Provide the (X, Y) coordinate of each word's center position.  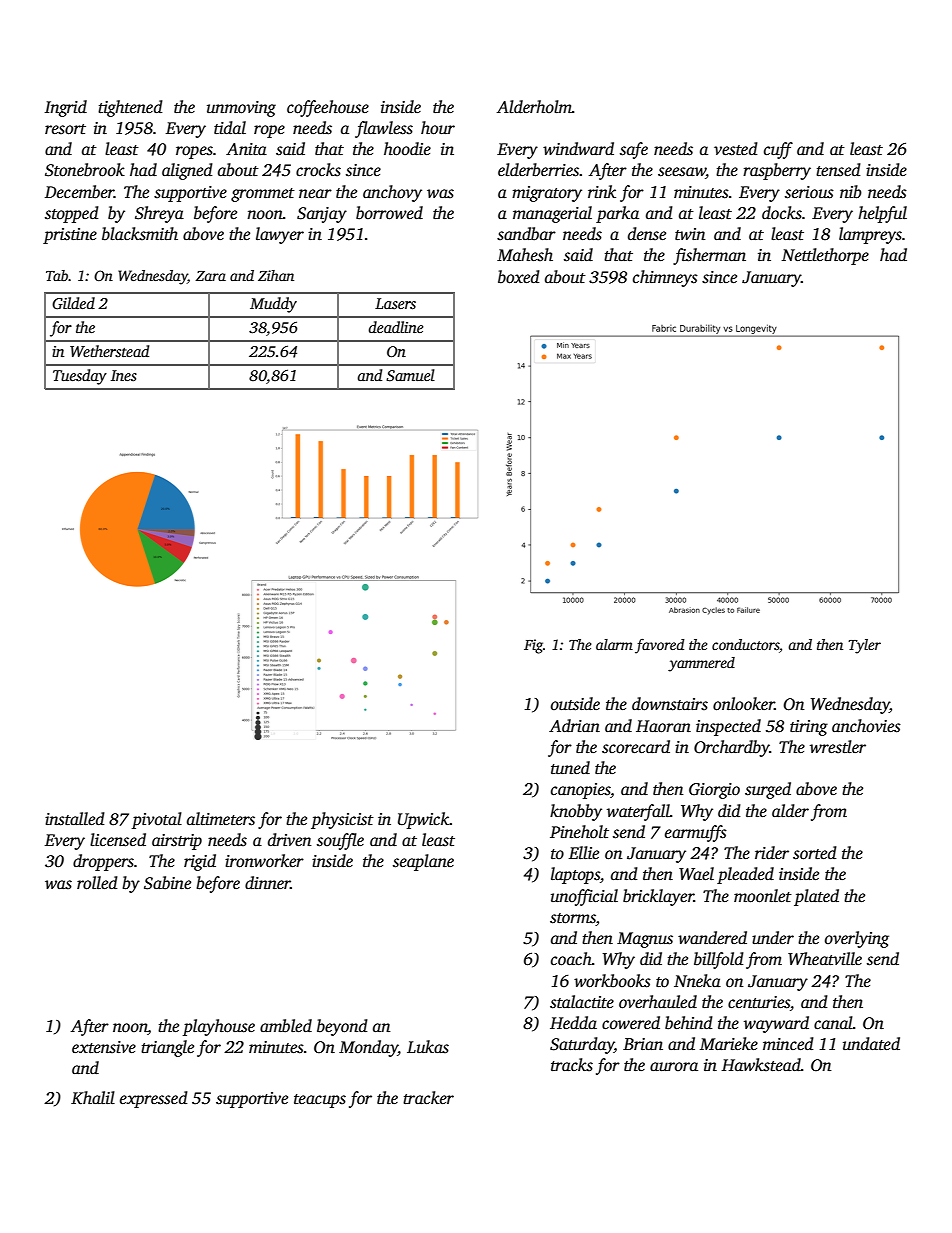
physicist (342, 820)
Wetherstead (109, 351)
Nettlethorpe (825, 256)
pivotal (157, 820)
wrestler (838, 747)
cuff (778, 150)
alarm (614, 644)
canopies (580, 791)
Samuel (410, 375)
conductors (745, 644)
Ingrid (66, 108)
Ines (124, 375)
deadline (396, 327)
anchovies (866, 726)
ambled (286, 1026)
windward (578, 148)
